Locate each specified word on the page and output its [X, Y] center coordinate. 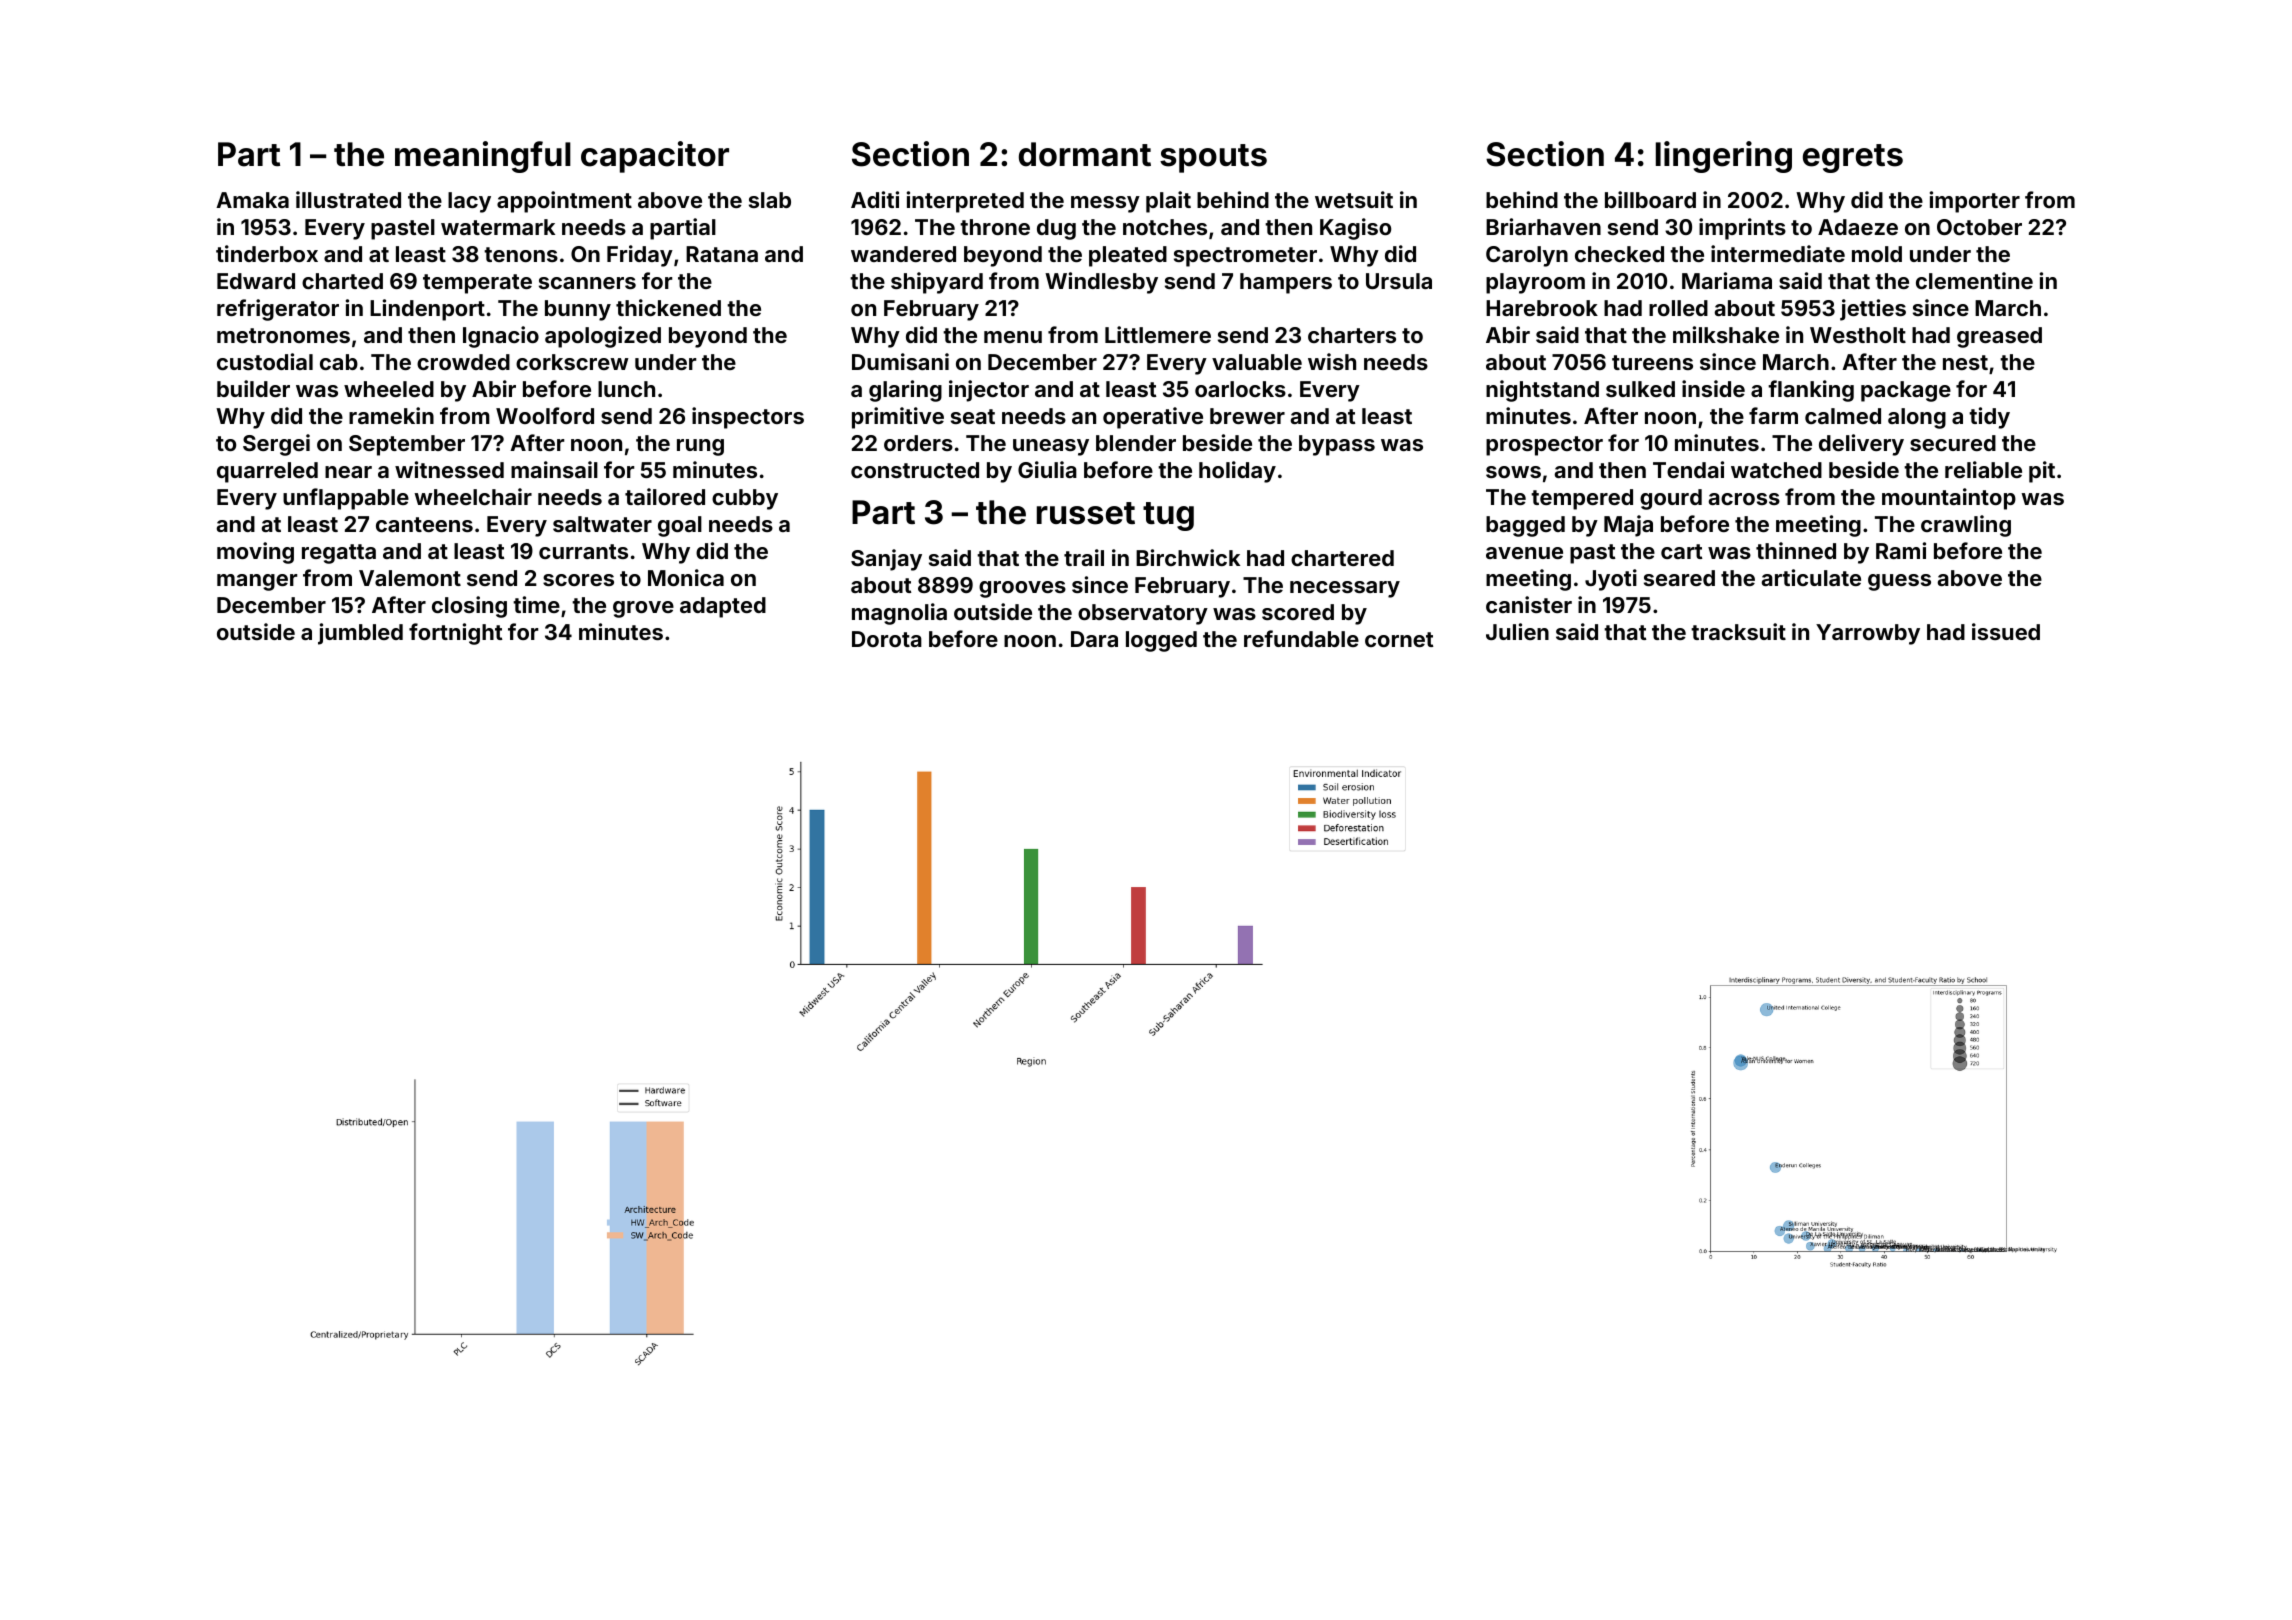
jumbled [360, 634]
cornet [1399, 639]
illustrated [348, 199]
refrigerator [278, 310]
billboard [1650, 199]
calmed [1843, 416]
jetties [1873, 310]
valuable [1257, 362]
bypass [1337, 445]
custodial [265, 361]
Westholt [1858, 335]
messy [1105, 204]
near [348, 472]
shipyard [937, 283]
